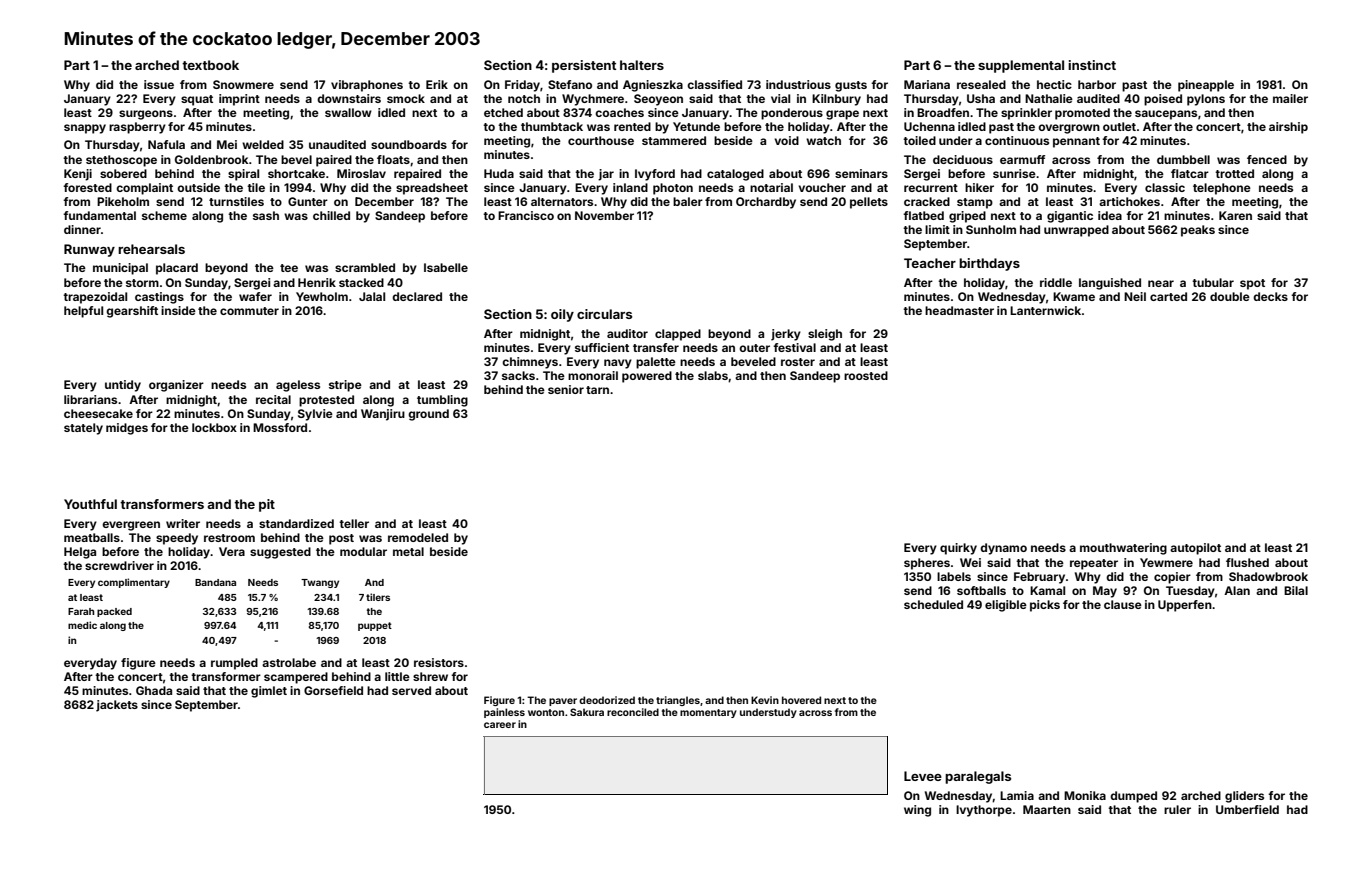  What do you see at coordinates (210, 65) in the screenshot?
I see `textbook` at bounding box center [210, 65].
